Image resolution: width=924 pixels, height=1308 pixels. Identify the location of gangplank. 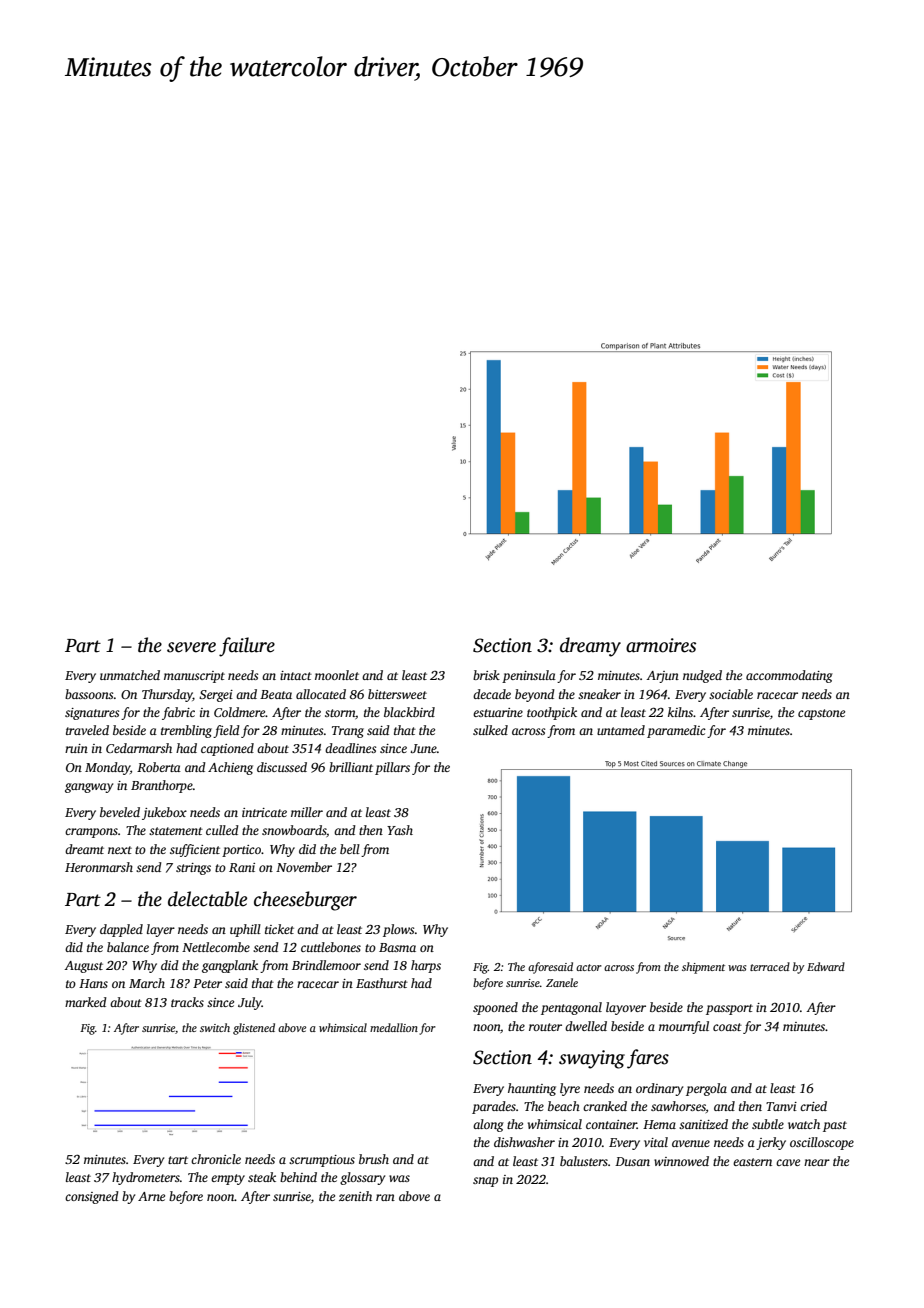
(230, 966).
